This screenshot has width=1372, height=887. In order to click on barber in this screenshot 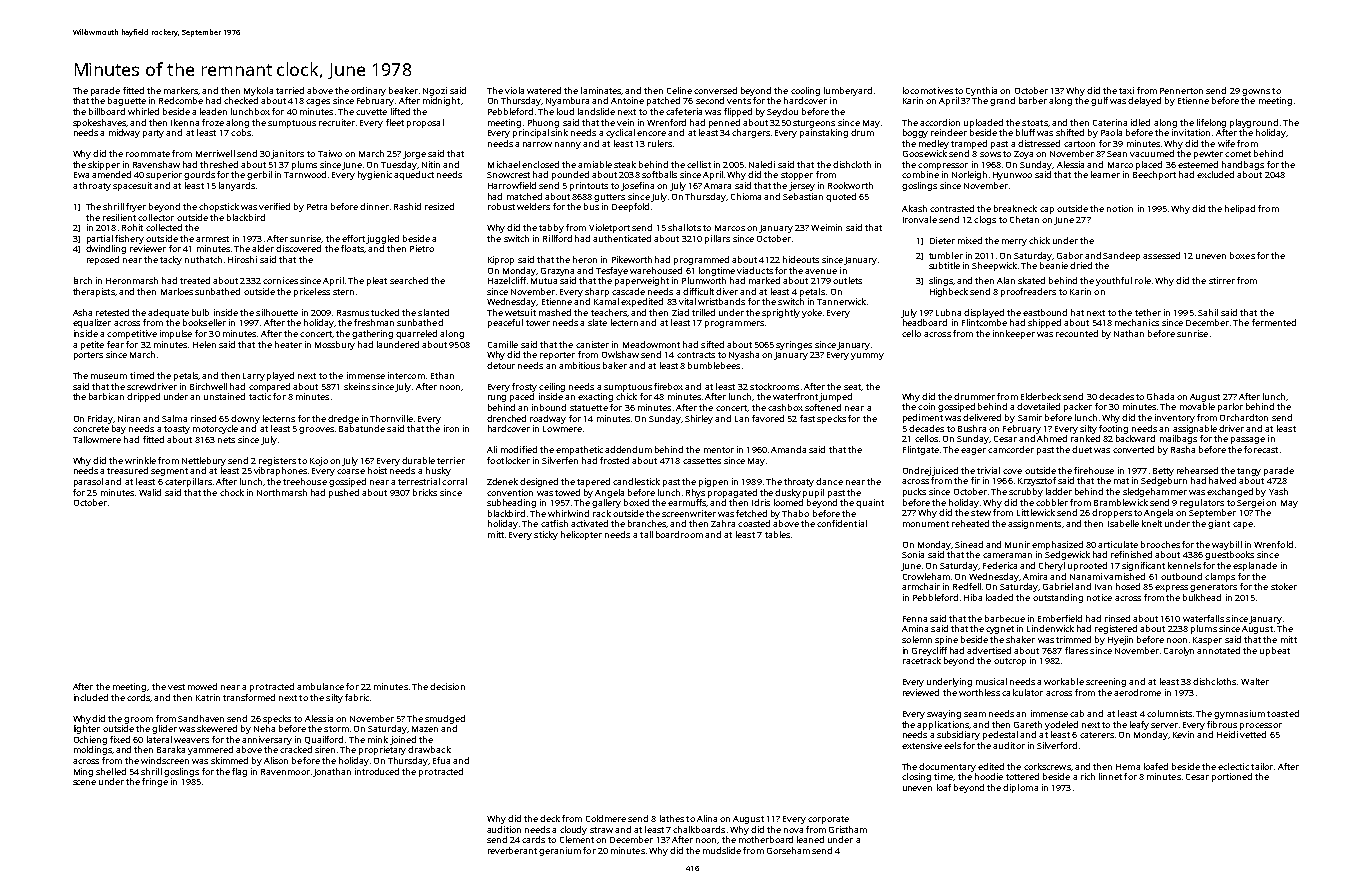, I will do `click(1033, 100)`.
